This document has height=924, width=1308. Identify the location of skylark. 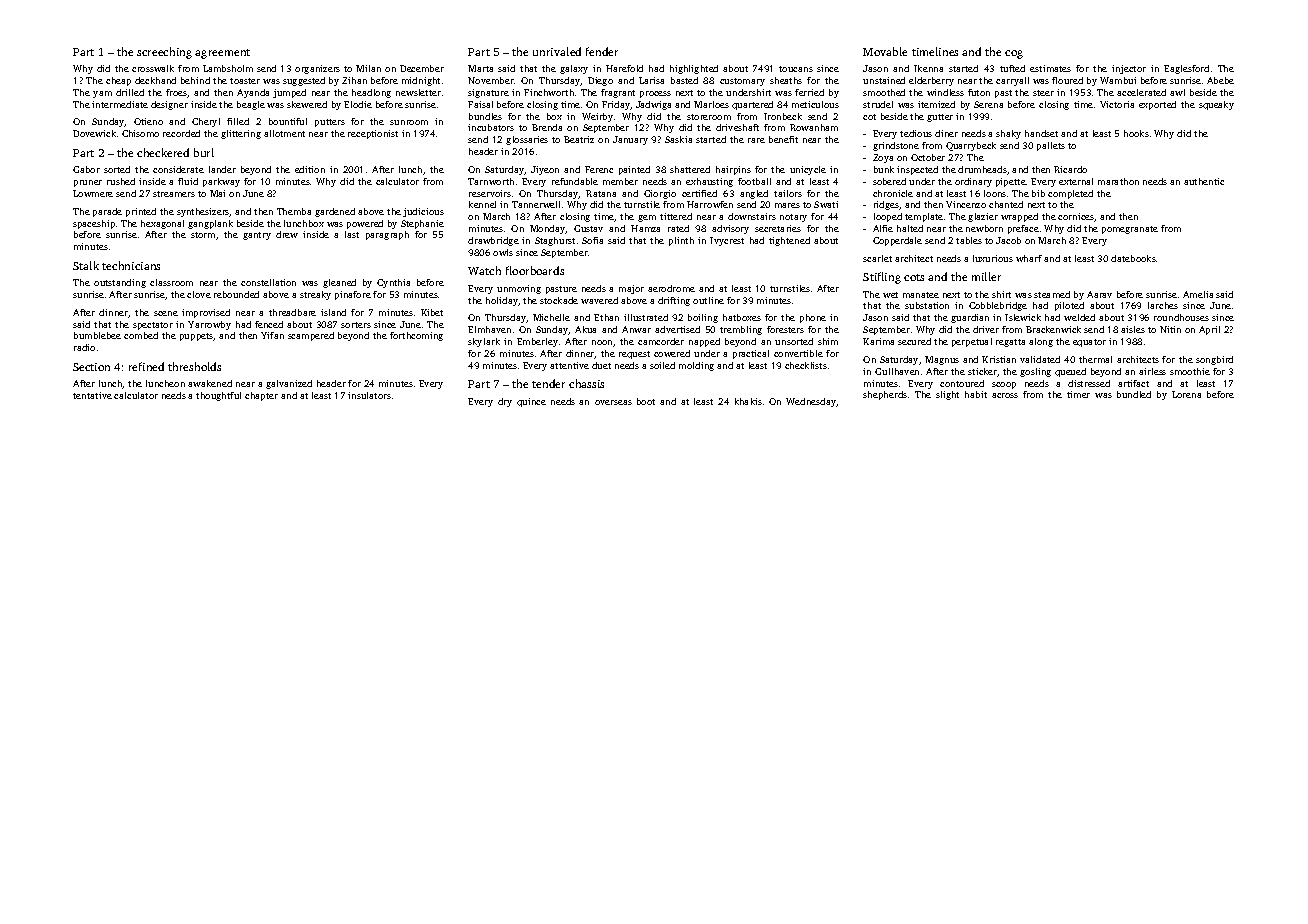
(484, 342).
